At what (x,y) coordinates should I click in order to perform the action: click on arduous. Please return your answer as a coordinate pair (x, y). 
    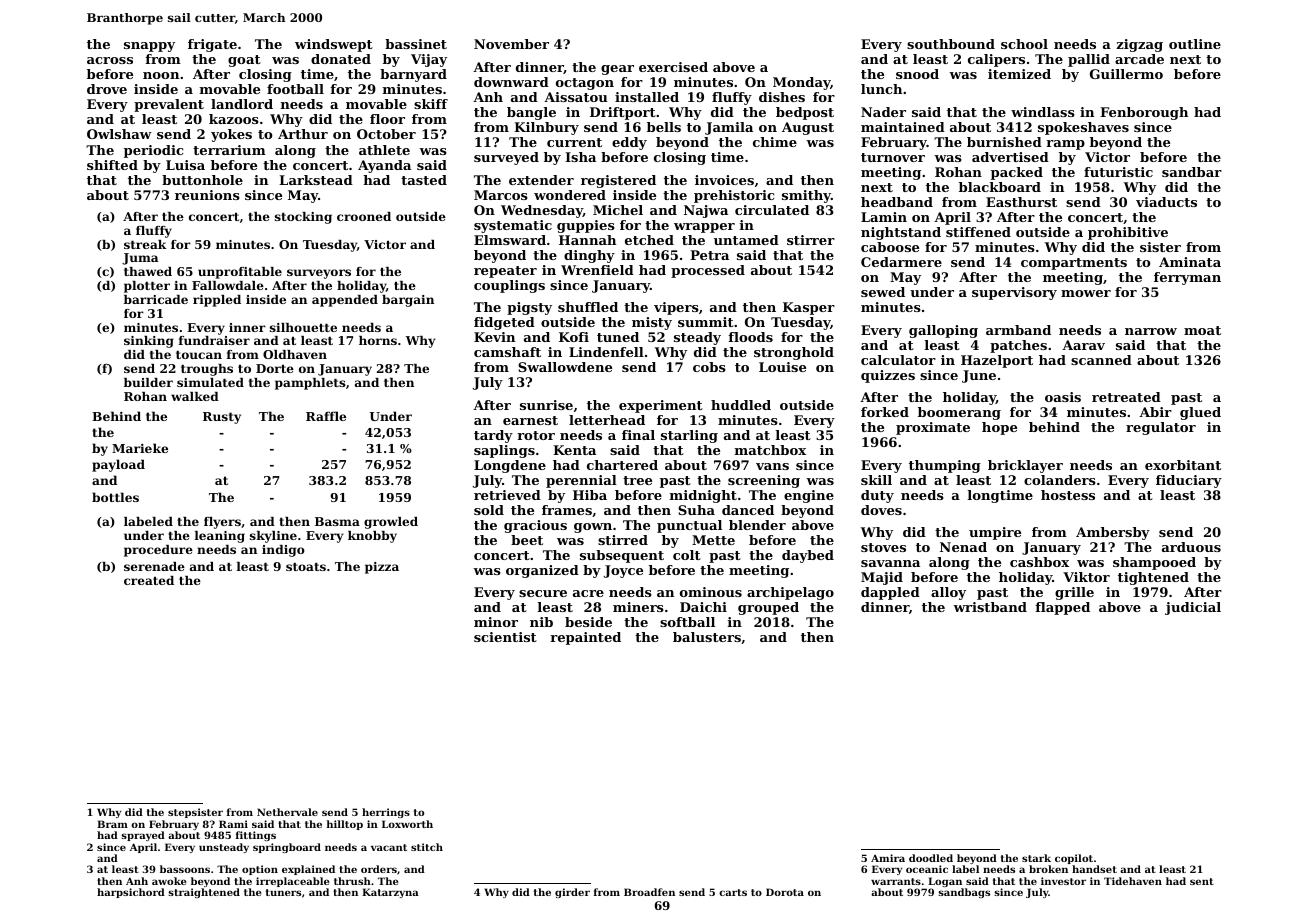
    Looking at the image, I should click on (1191, 547).
